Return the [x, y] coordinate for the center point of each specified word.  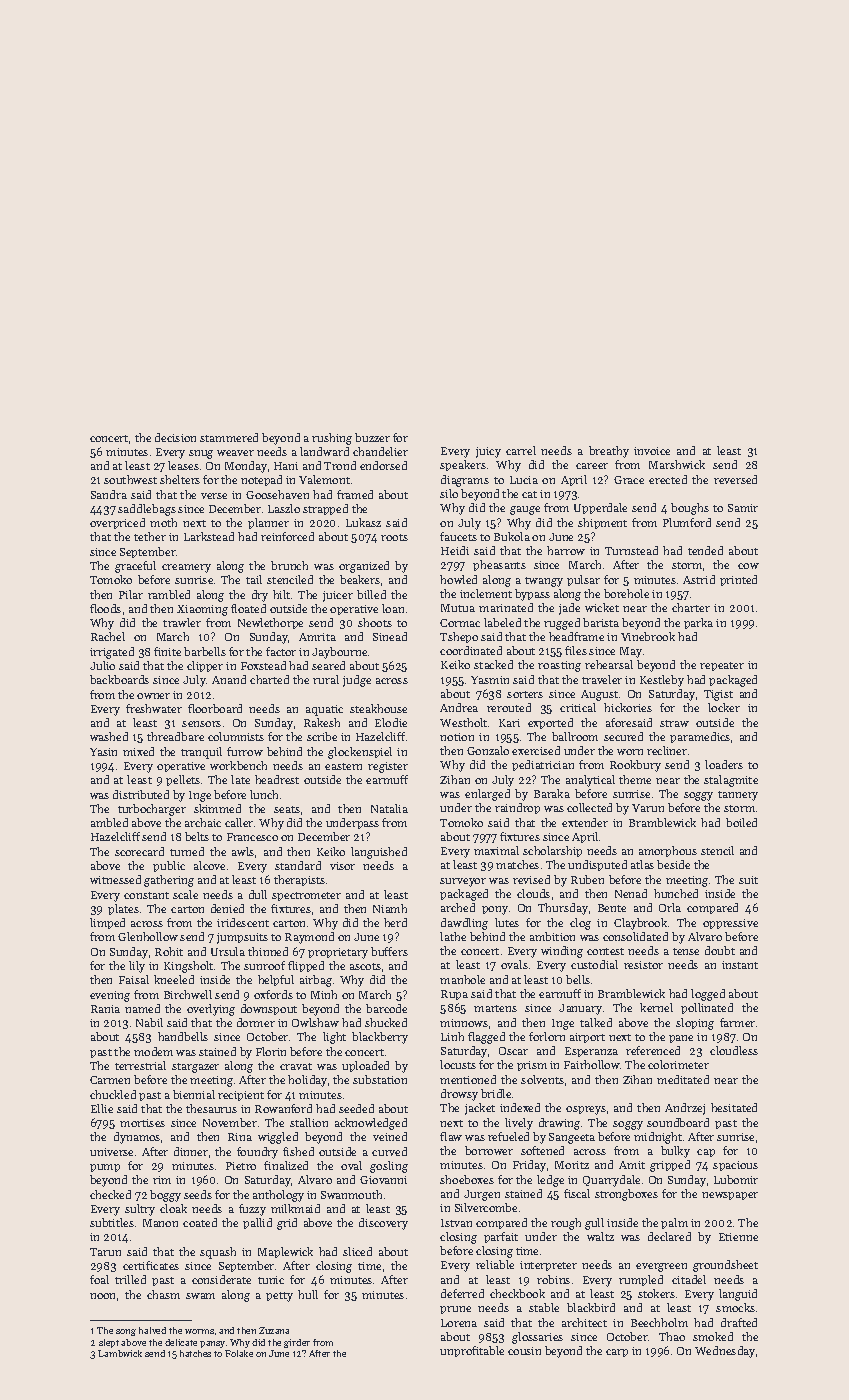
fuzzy [252, 1210]
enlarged [487, 795]
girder [297, 1343]
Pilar [131, 594]
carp [617, 1353]
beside [673, 864]
